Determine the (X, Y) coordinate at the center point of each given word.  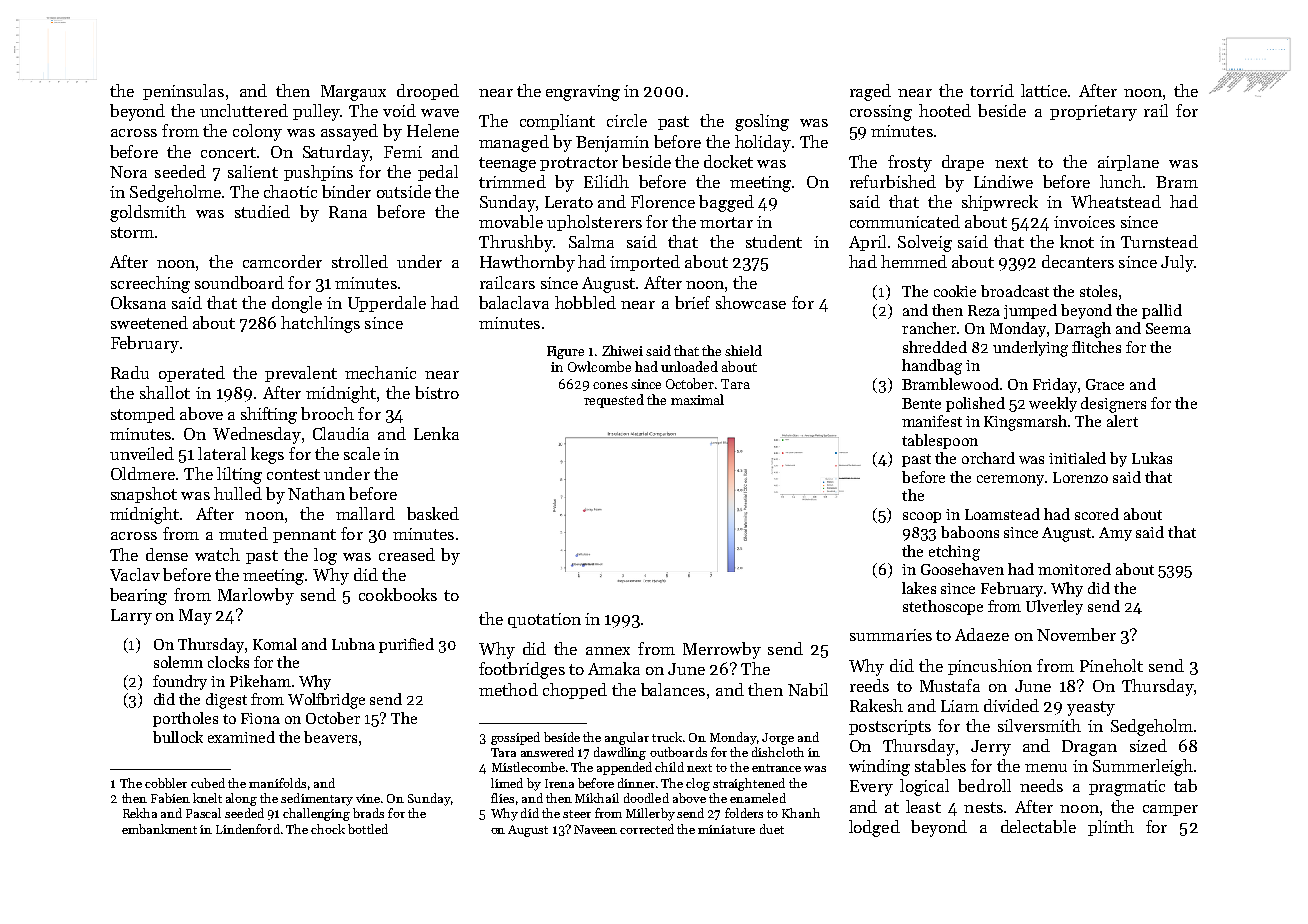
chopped (575, 691)
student (774, 241)
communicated (905, 221)
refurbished (893, 181)
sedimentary (317, 799)
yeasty (1091, 708)
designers (1113, 405)
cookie (955, 291)
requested (614, 401)
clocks (228, 662)
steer (577, 814)
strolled (360, 261)
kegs (267, 455)
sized (1148, 745)
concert (228, 152)
